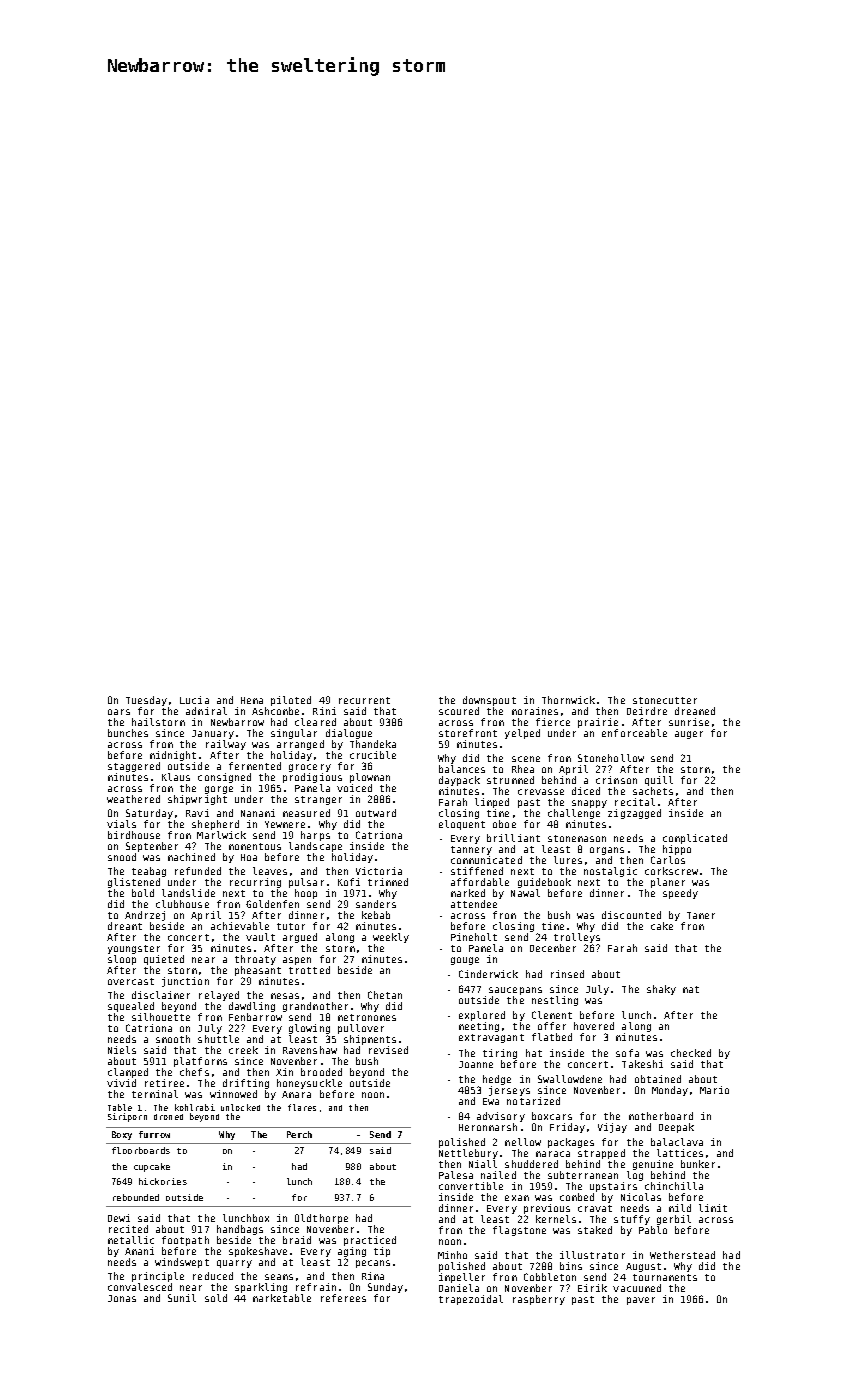 The image size is (849, 1400). What do you see at coordinates (122, 1050) in the screenshot?
I see `Niels` at bounding box center [122, 1050].
